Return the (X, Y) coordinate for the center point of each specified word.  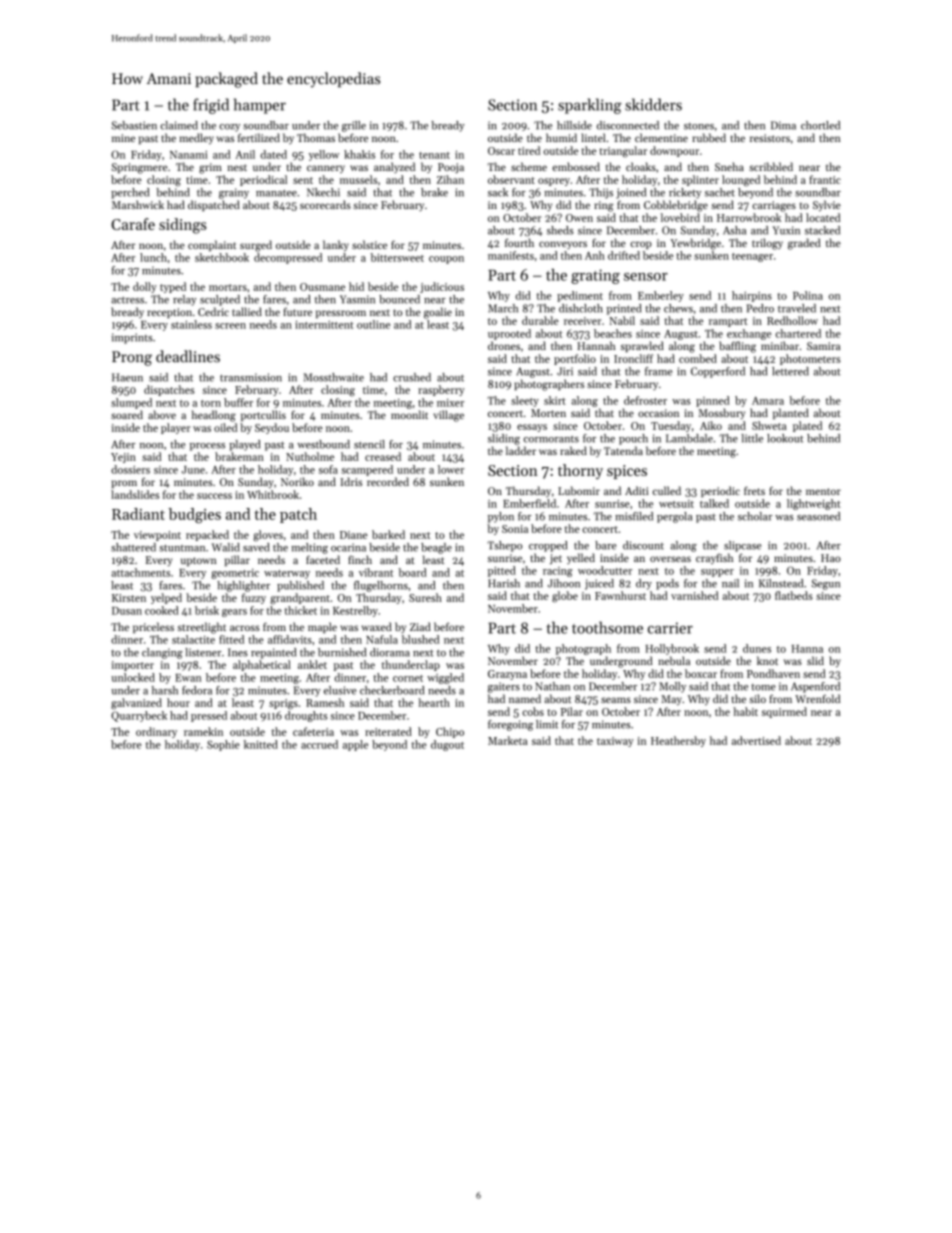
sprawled (642, 346)
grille (354, 126)
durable (540, 320)
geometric (235, 574)
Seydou (272, 428)
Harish (504, 583)
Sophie (223, 745)
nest (237, 167)
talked (714, 503)
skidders (653, 104)
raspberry (441, 390)
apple (355, 745)
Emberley (661, 296)
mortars (228, 287)
